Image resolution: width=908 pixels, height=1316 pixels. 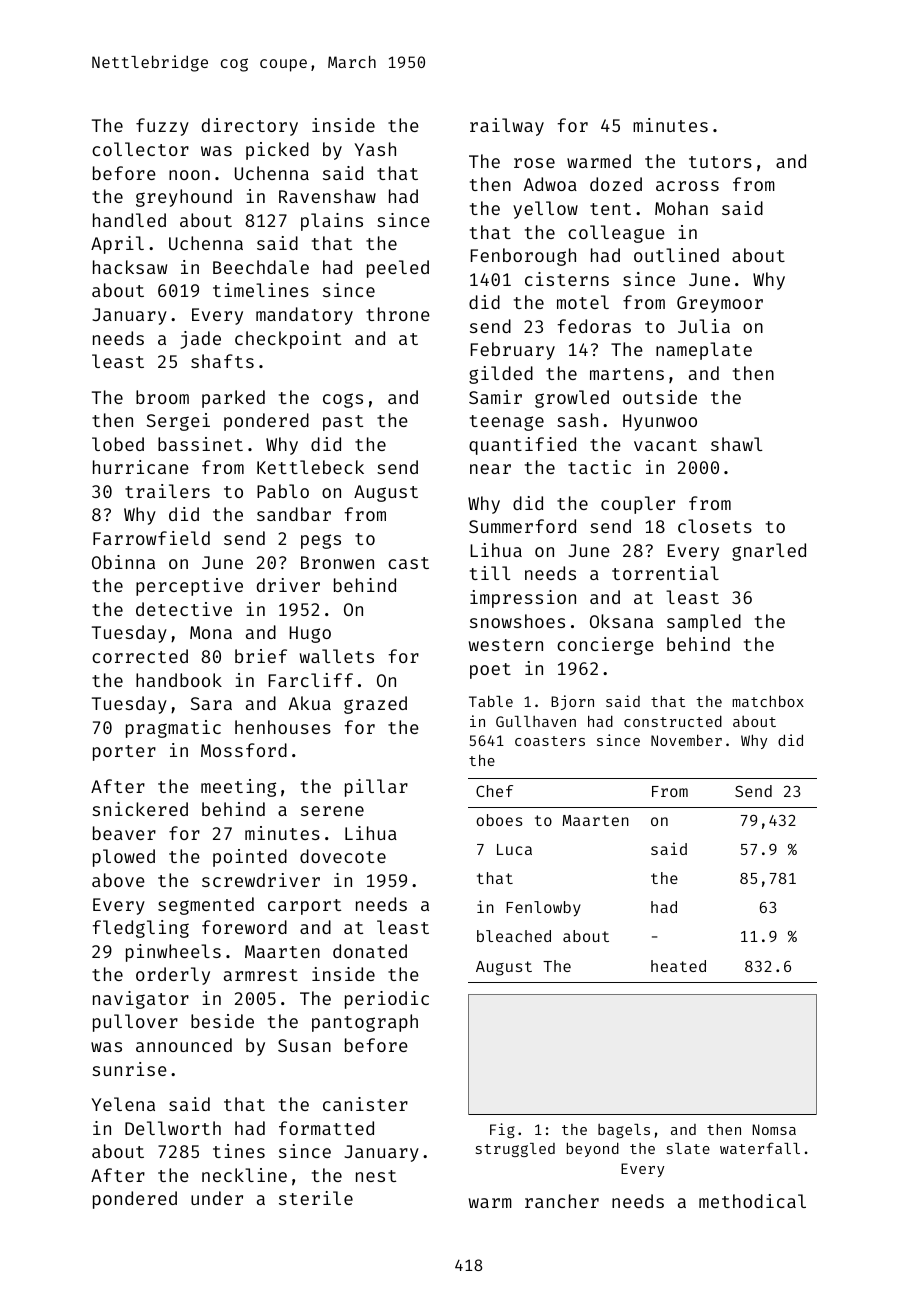 I want to click on dovecote, so click(x=343, y=856).
